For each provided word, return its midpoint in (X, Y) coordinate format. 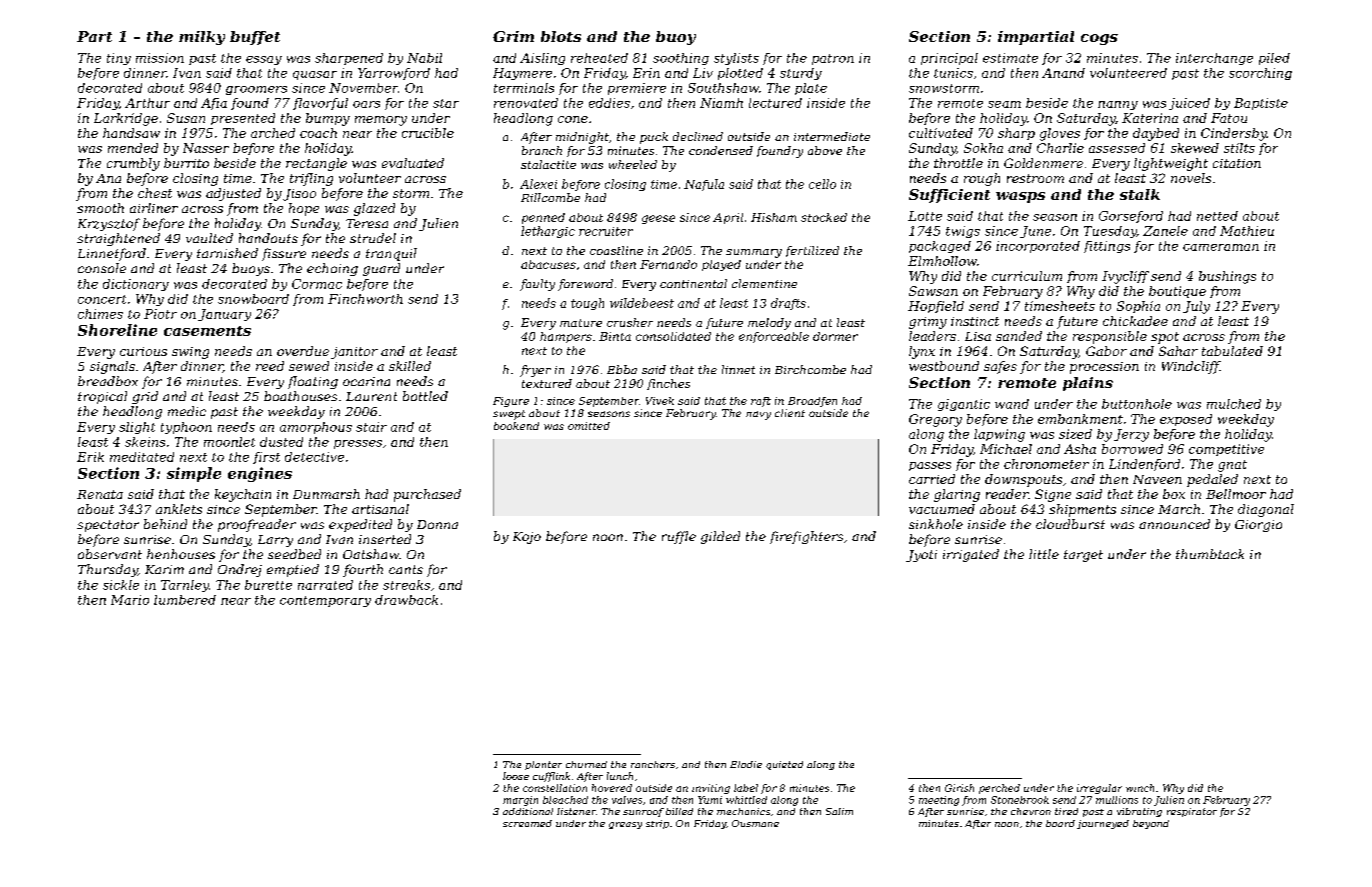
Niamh (721, 103)
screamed (527, 823)
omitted (589, 426)
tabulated (1232, 351)
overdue (303, 351)
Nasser (206, 148)
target (1083, 556)
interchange (1214, 59)
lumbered (185, 600)
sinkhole (936, 524)
